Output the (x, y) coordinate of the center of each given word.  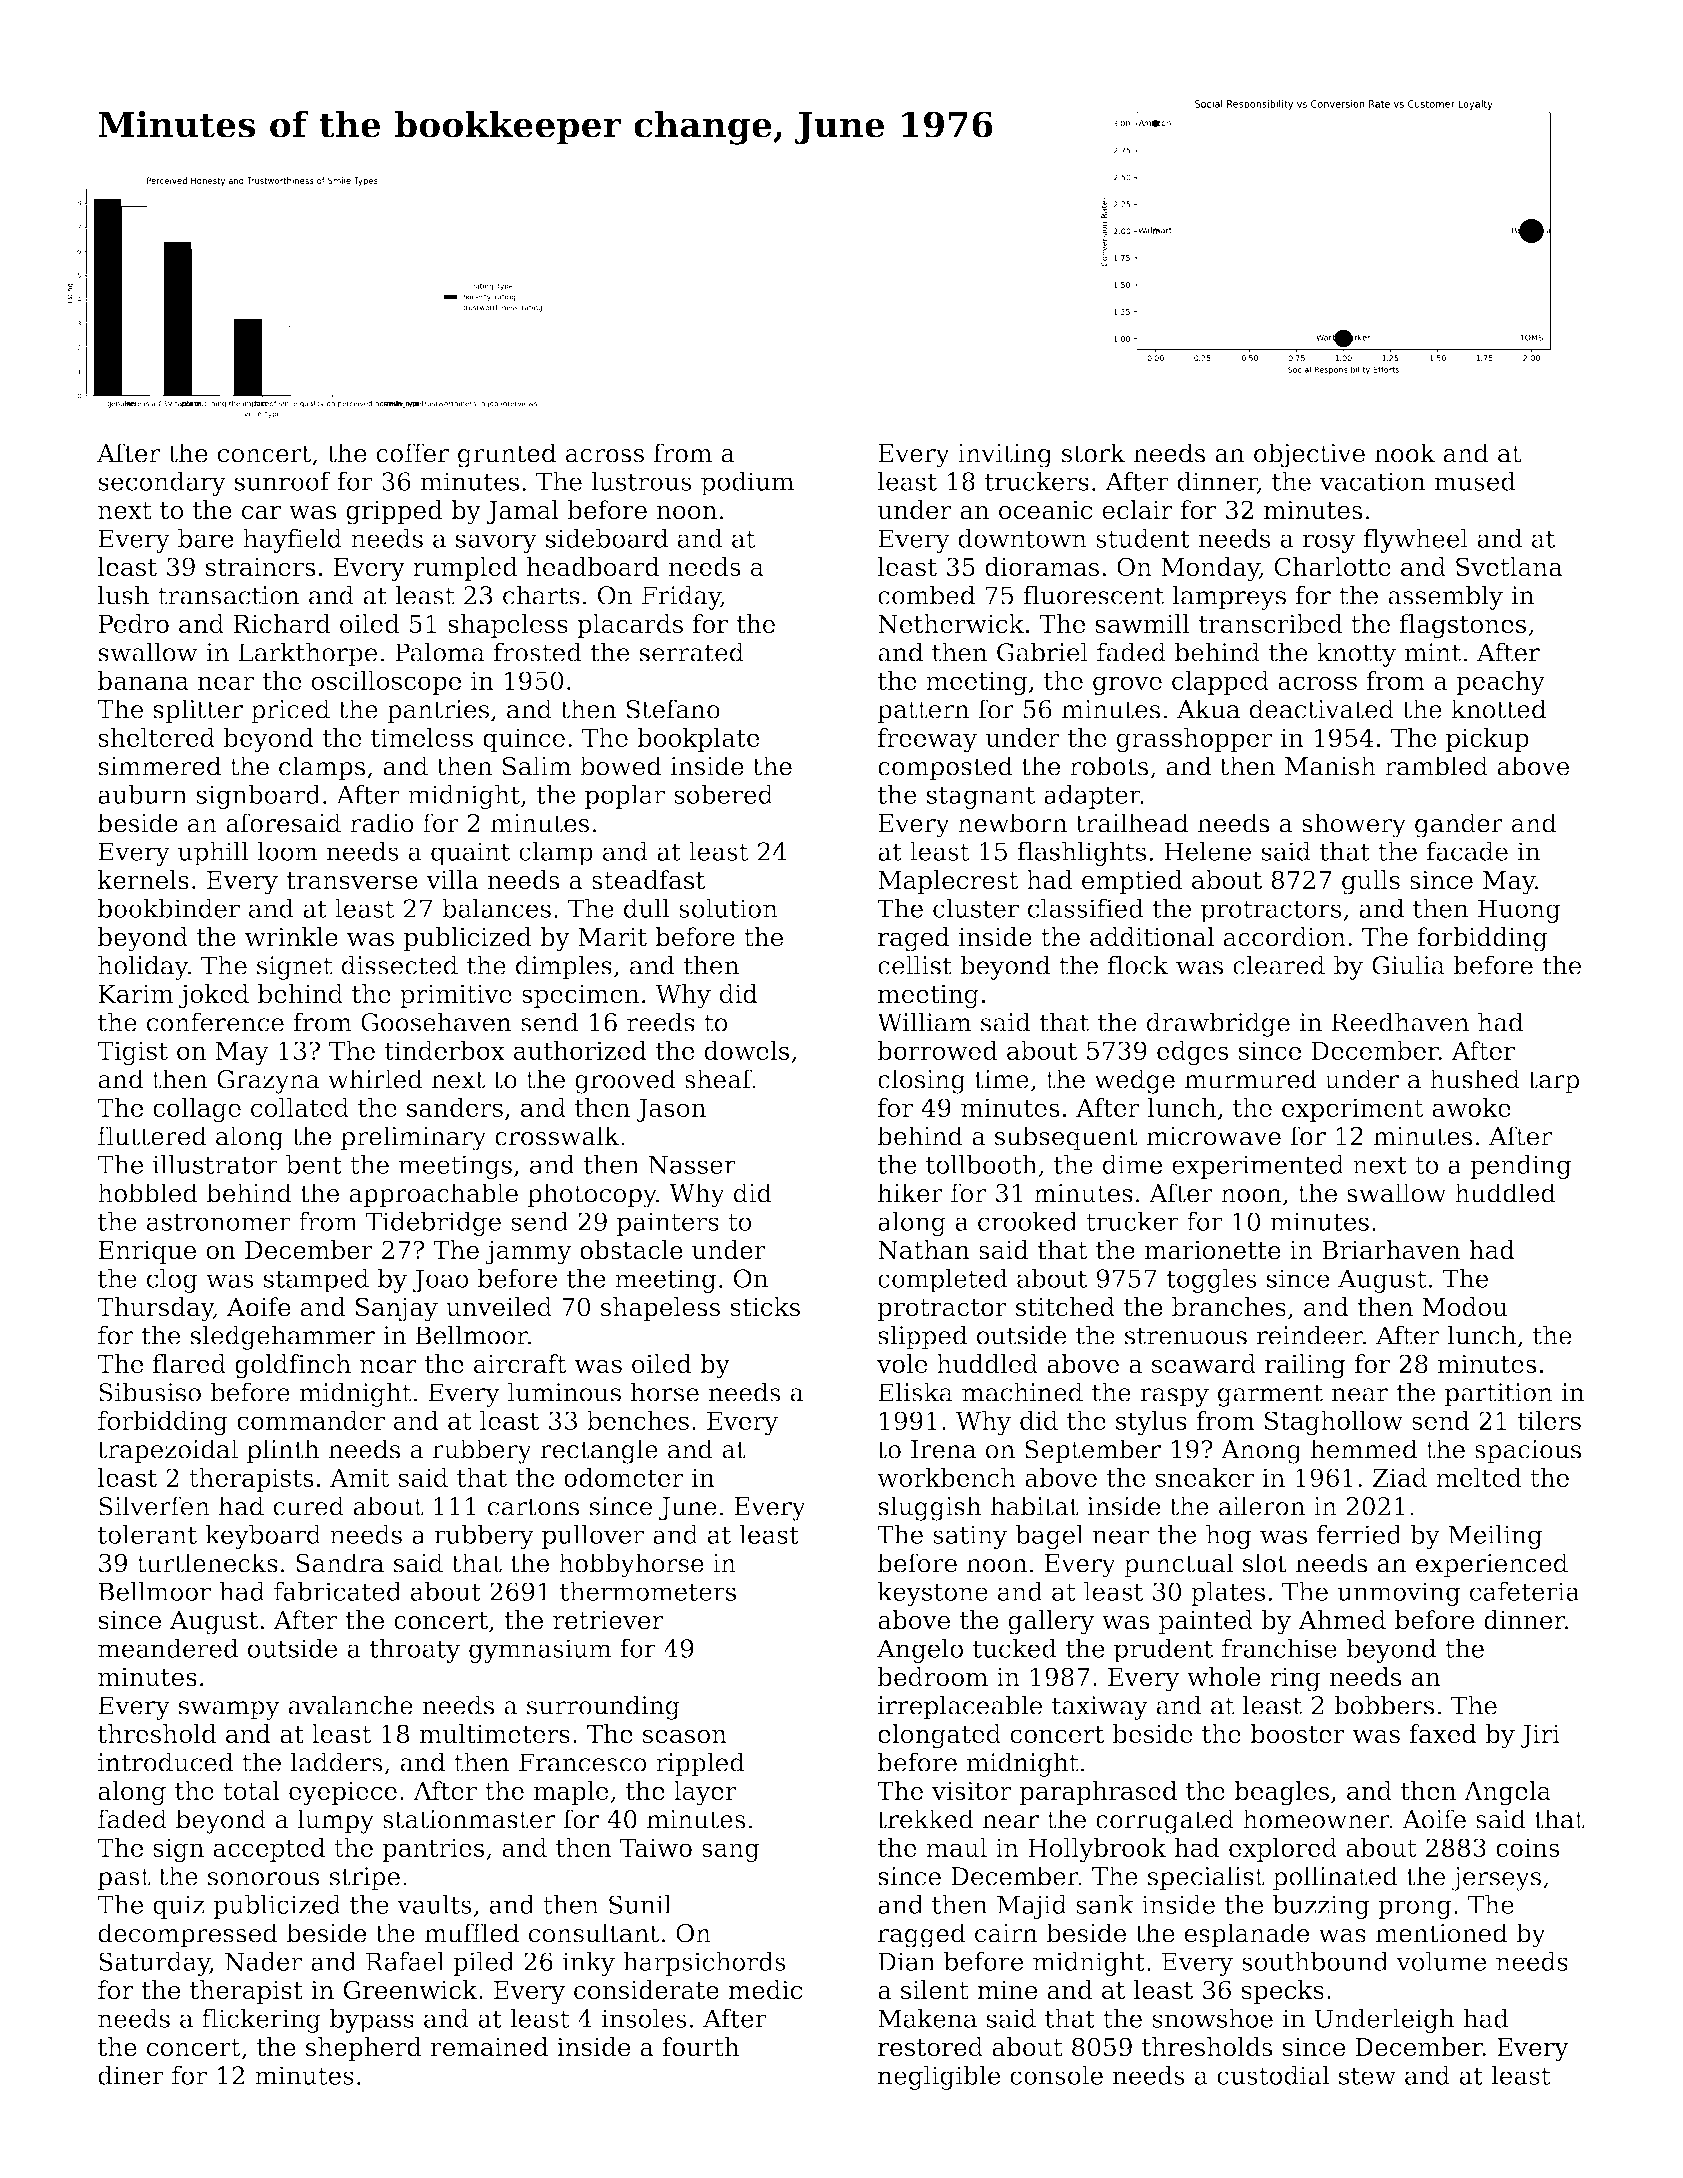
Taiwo (656, 1847)
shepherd (363, 2049)
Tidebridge (433, 1224)
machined (1022, 1392)
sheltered (156, 737)
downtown (1022, 538)
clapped (1220, 683)
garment (1270, 1395)
